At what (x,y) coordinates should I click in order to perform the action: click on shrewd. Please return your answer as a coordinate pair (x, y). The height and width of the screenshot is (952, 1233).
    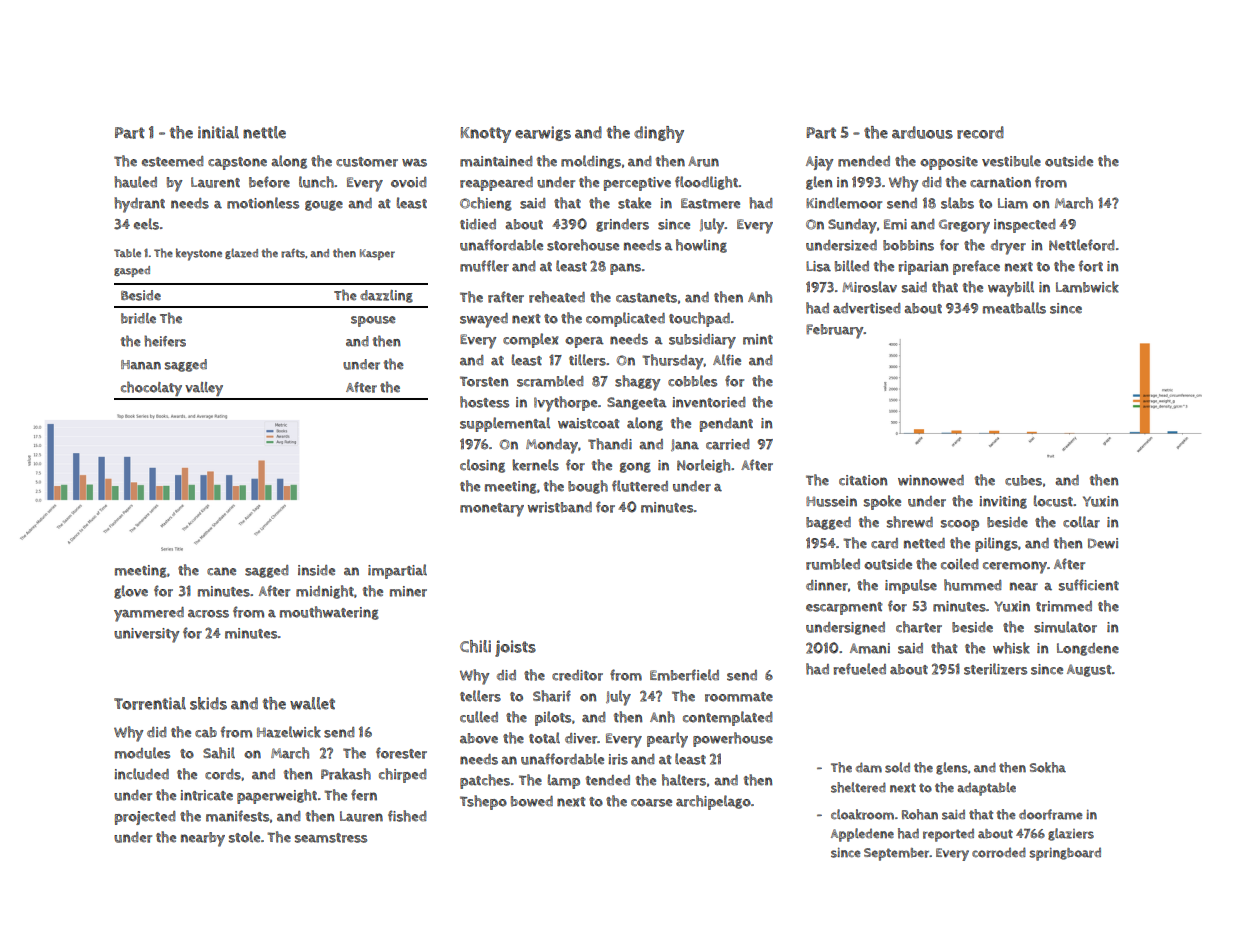
    Looking at the image, I should click on (910, 522).
